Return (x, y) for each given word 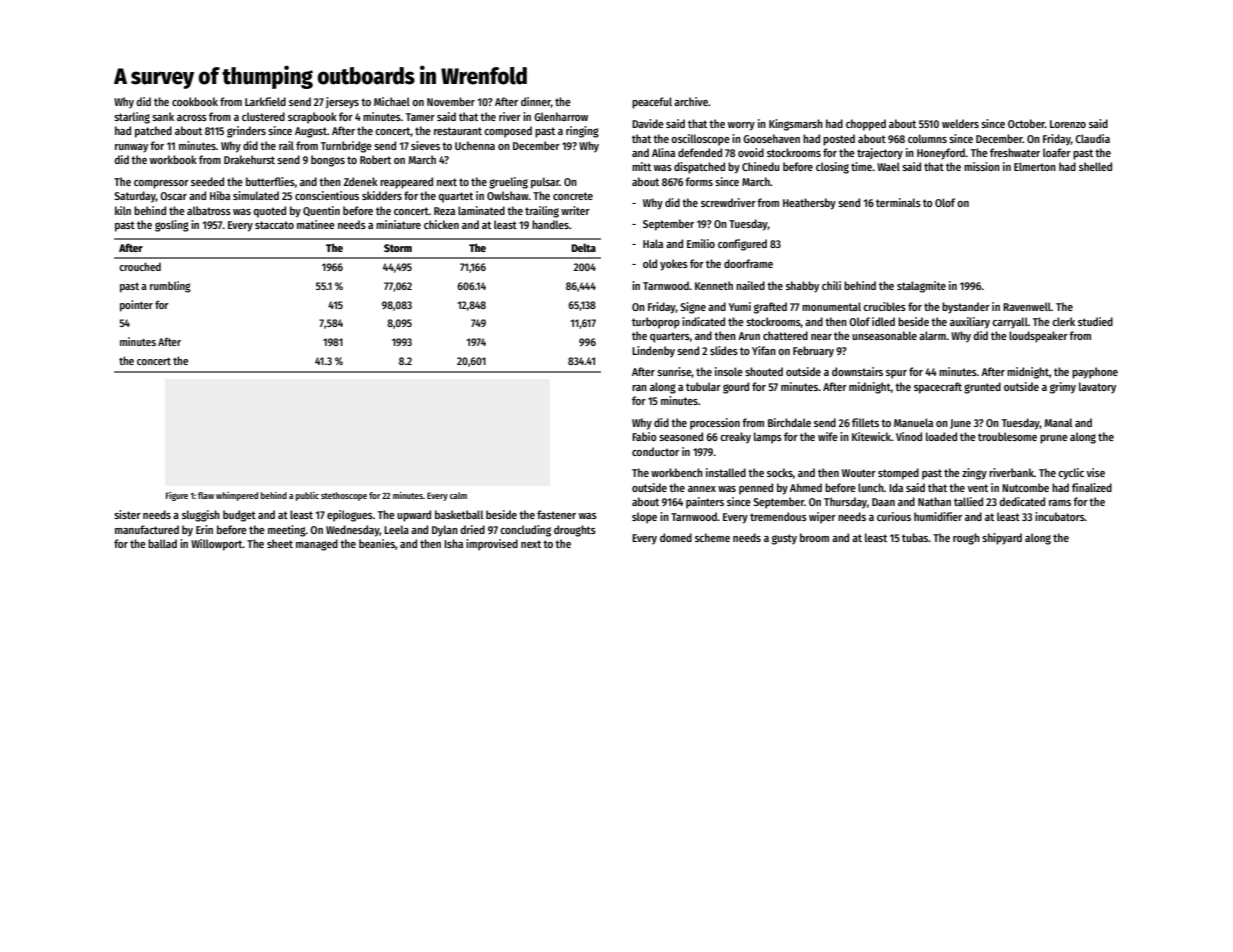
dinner (536, 102)
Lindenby (653, 352)
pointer (136, 306)
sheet (280, 543)
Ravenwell (1027, 306)
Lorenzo (1068, 124)
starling (132, 118)
